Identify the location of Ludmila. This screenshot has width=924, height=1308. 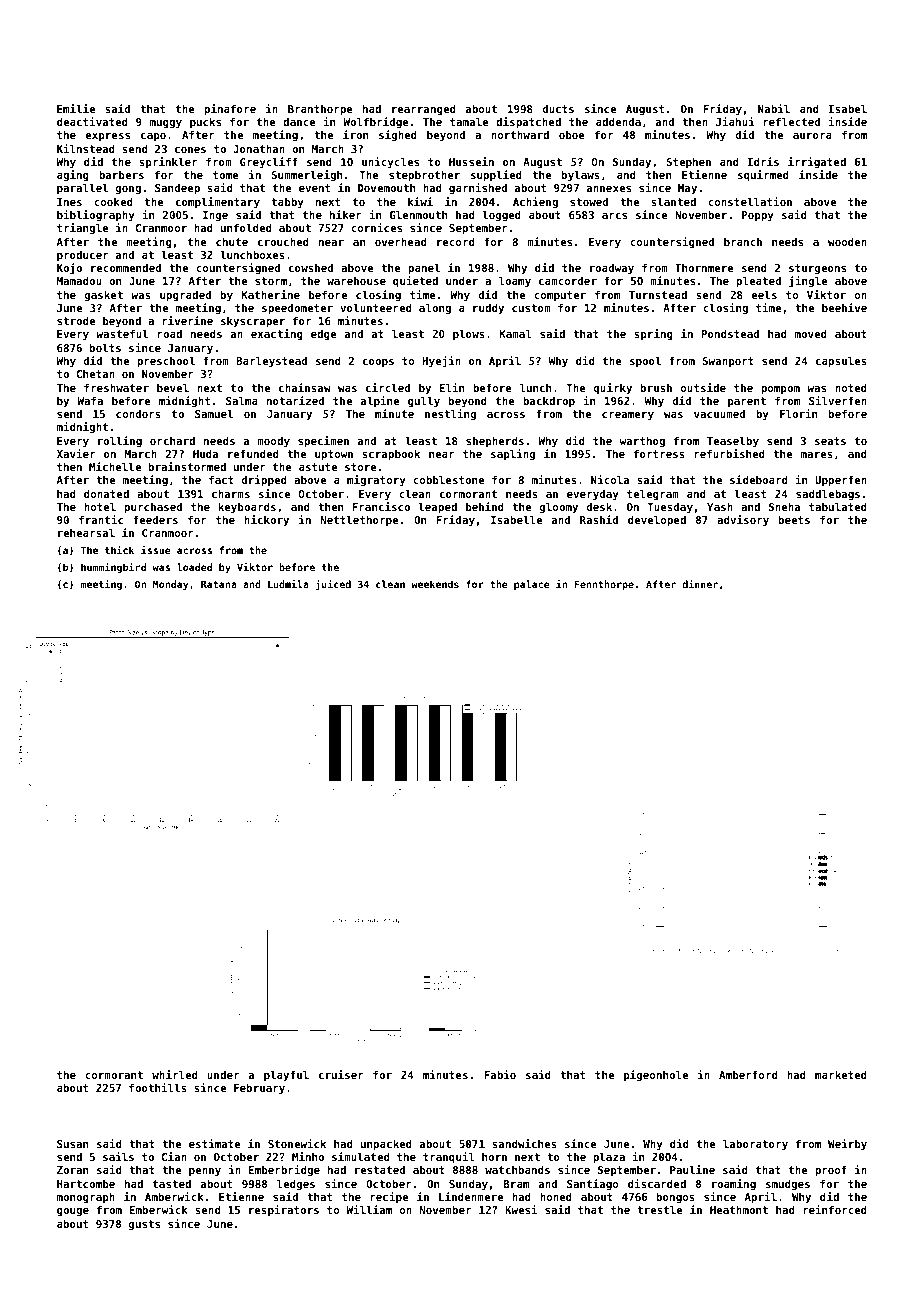
(288, 584).
